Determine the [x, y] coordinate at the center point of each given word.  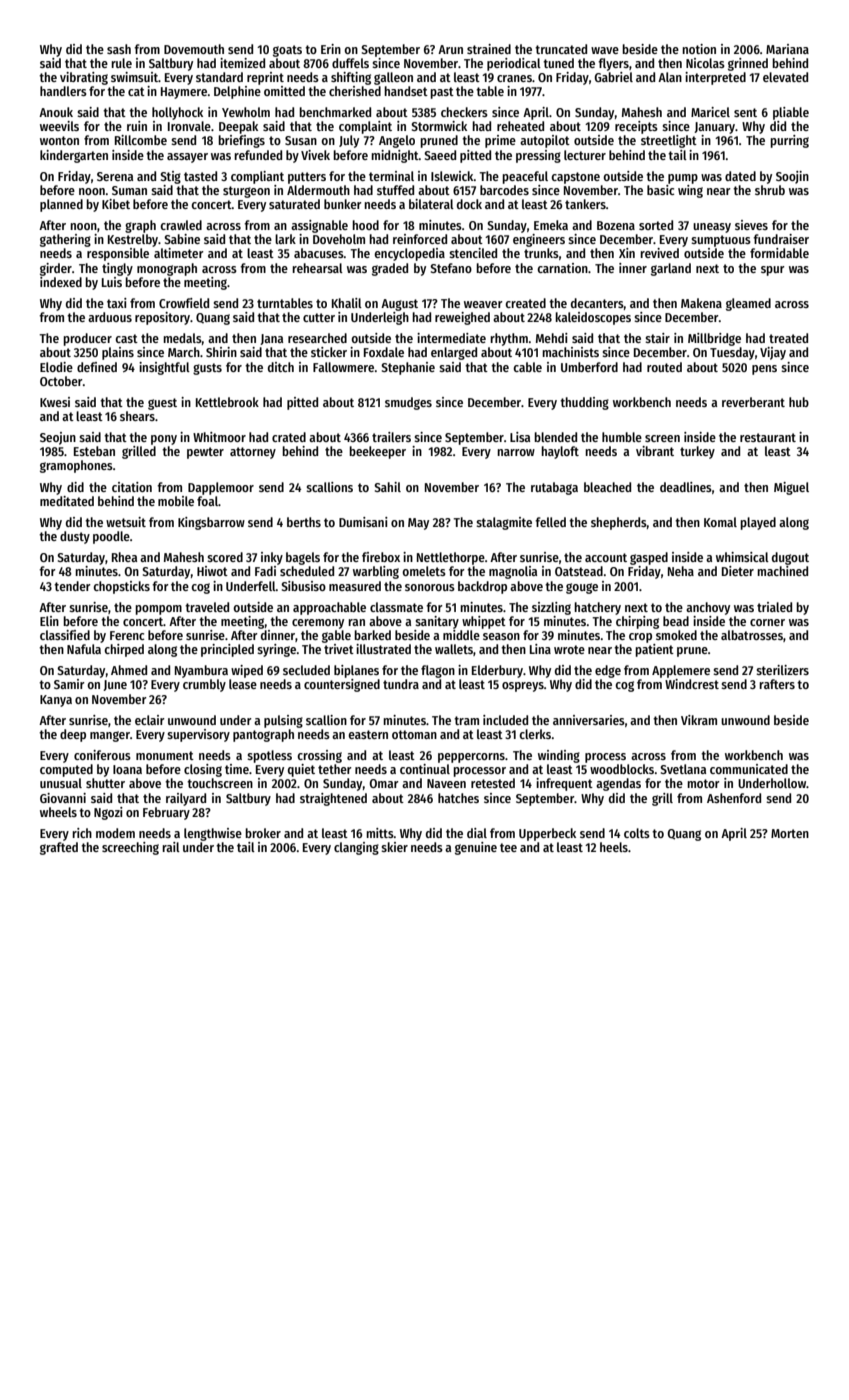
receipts [636, 127]
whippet [484, 622]
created [525, 303]
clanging [356, 848]
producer [87, 339]
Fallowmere [343, 367]
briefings [241, 141]
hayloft [560, 452]
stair [657, 338]
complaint [365, 127]
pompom [158, 610]
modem [115, 833]
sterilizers [782, 670]
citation [132, 487]
